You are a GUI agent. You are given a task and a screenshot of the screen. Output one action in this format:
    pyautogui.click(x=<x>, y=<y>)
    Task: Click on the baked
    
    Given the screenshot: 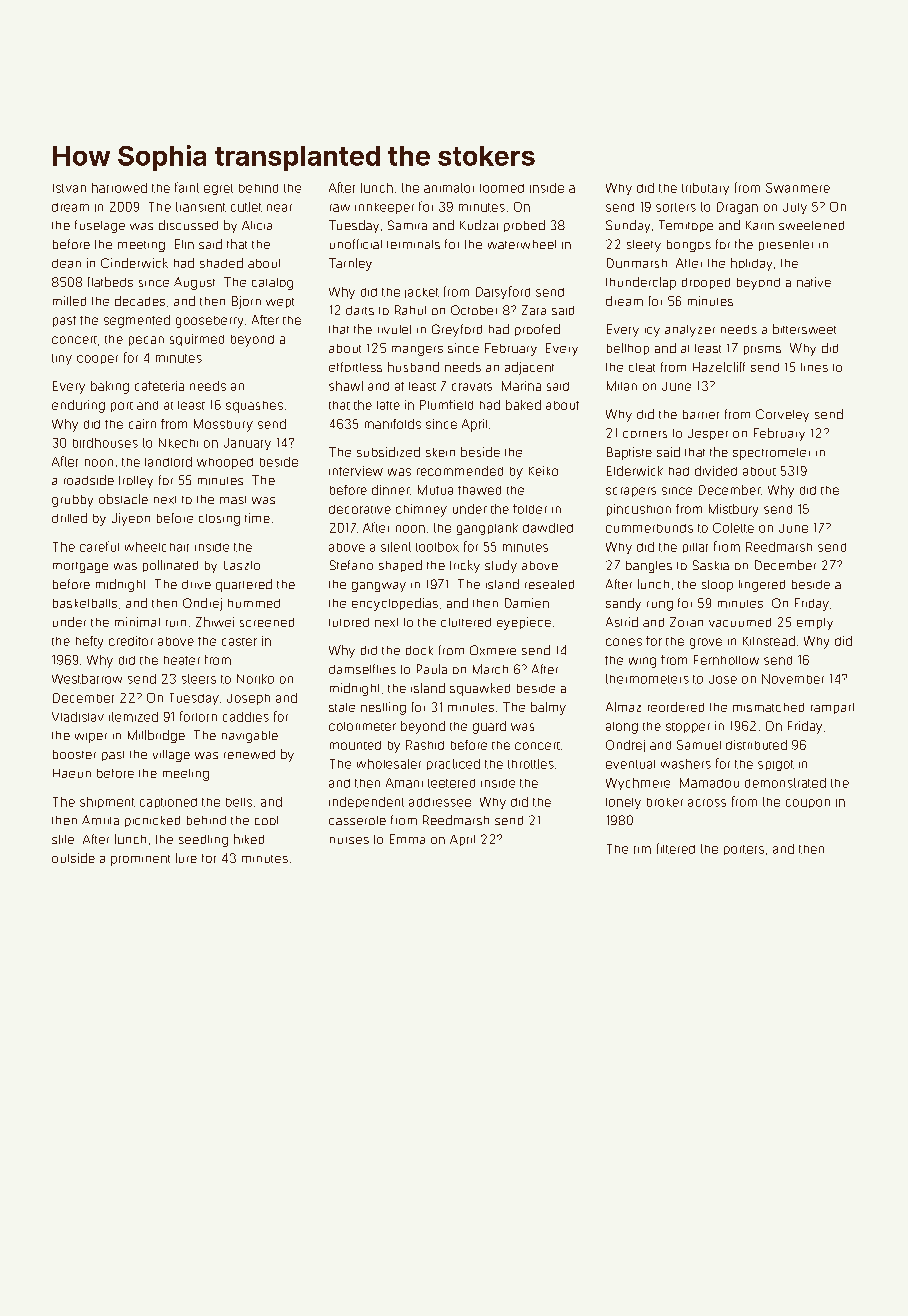 What is the action you would take?
    pyautogui.click(x=523, y=405)
